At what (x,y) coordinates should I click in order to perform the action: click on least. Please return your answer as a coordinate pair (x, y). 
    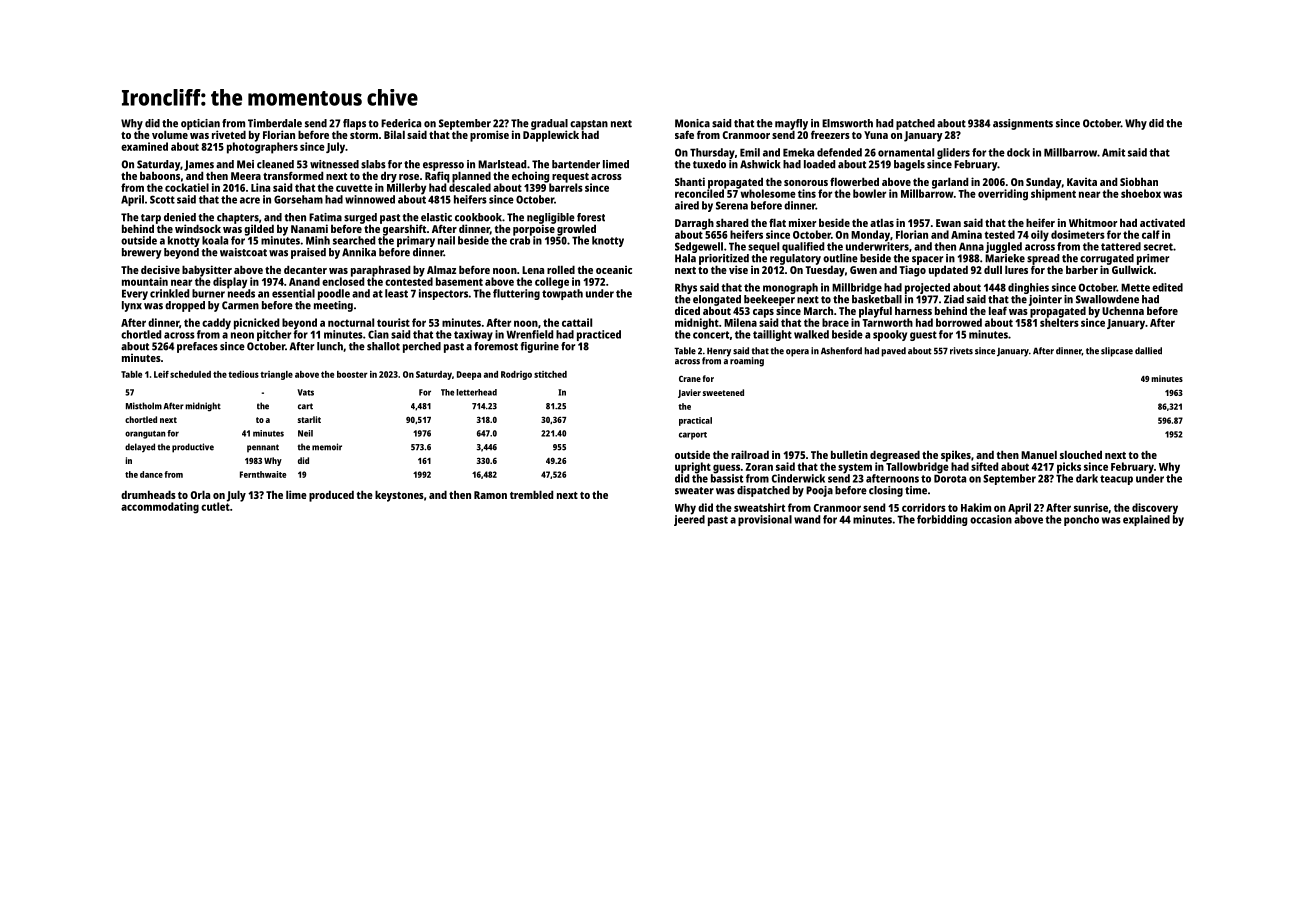
    Looking at the image, I should click on (396, 293).
